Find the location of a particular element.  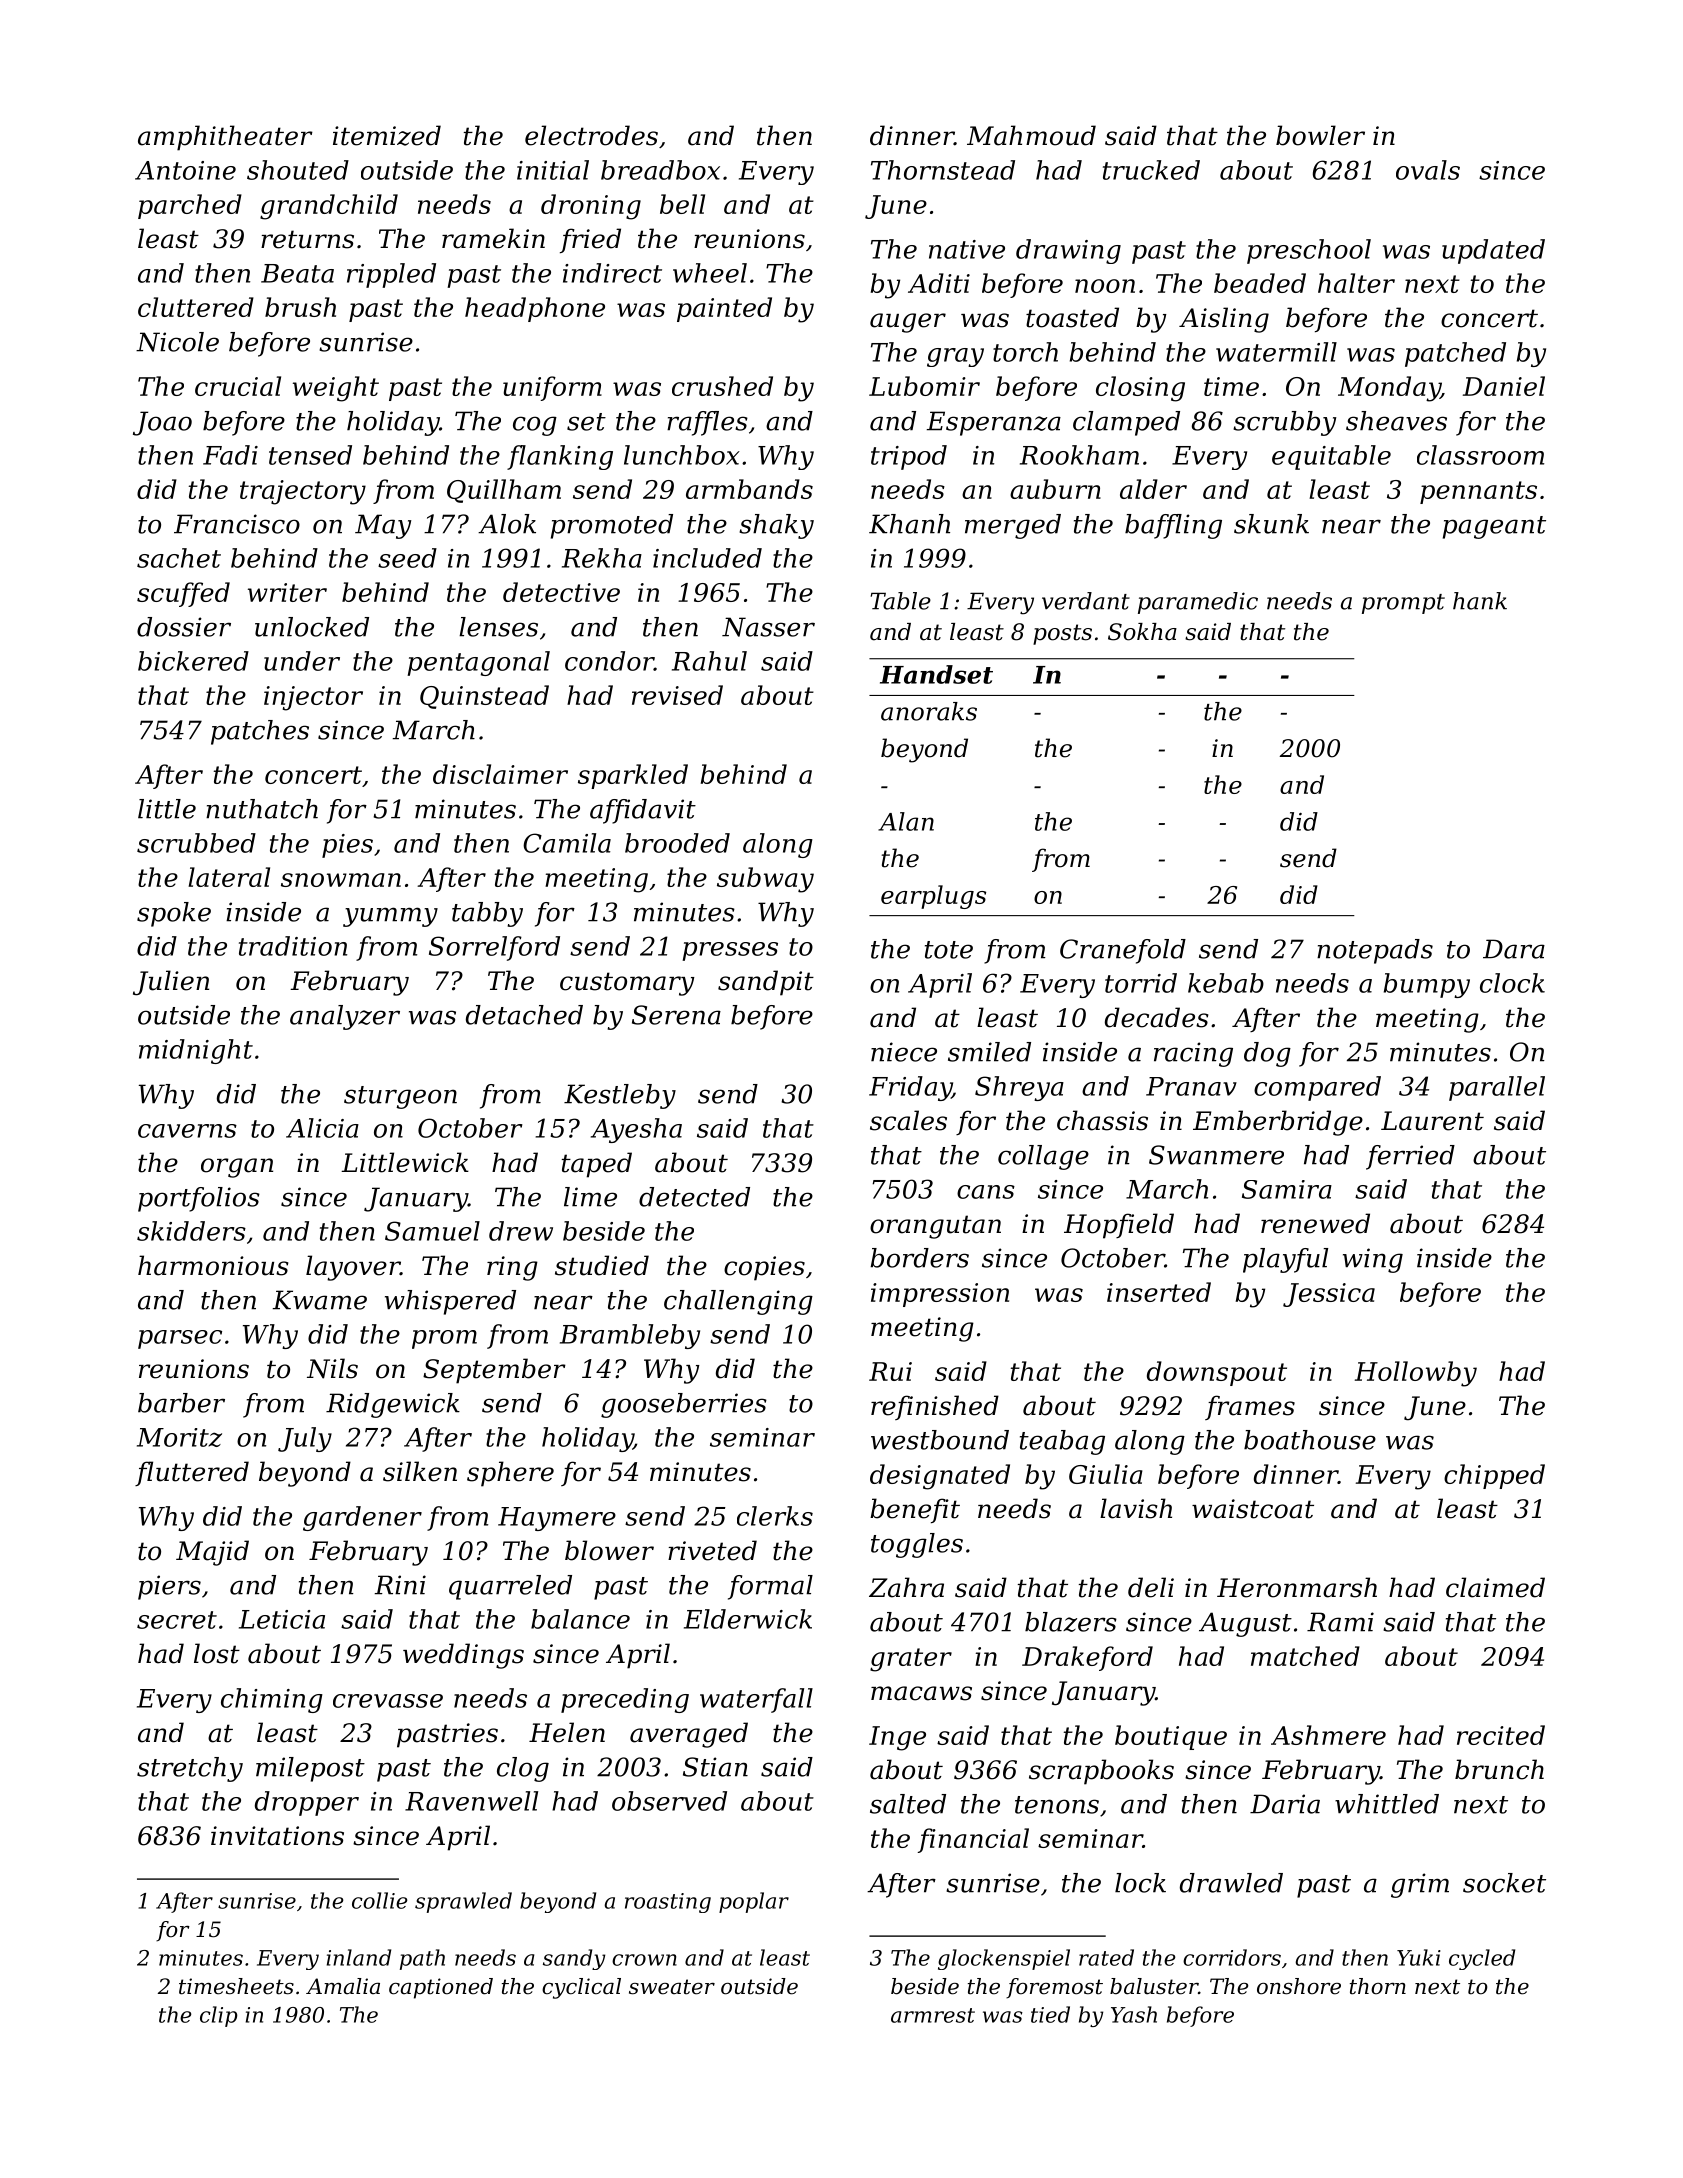

detected is located at coordinates (694, 1197).
